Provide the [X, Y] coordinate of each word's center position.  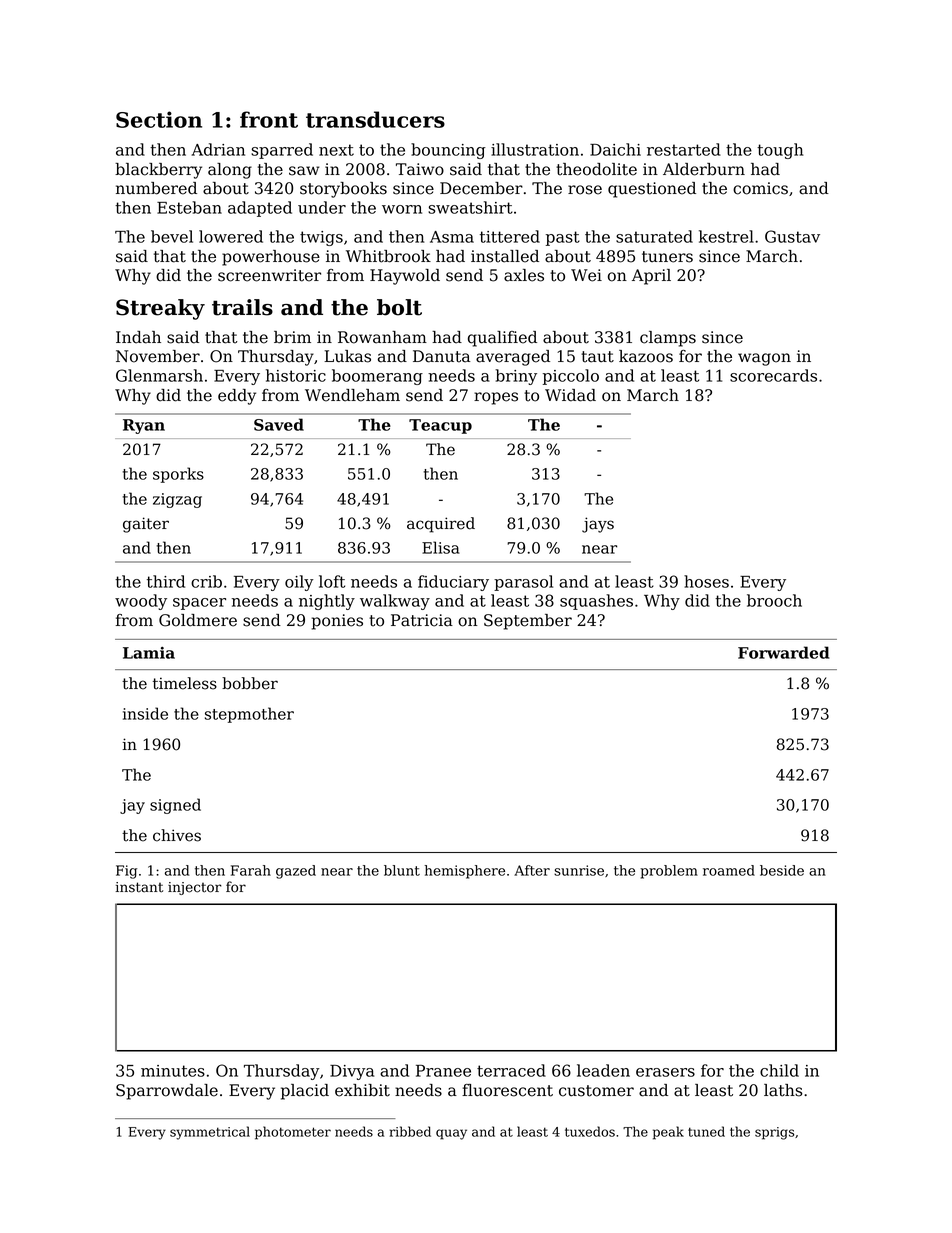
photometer [293, 1133]
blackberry [158, 171]
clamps [668, 339]
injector [194, 888]
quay [451, 1134]
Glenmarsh [159, 375]
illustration [535, 149]
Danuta [441, 356]
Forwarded [784, 652]
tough [780, 151]
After [532, 870]
